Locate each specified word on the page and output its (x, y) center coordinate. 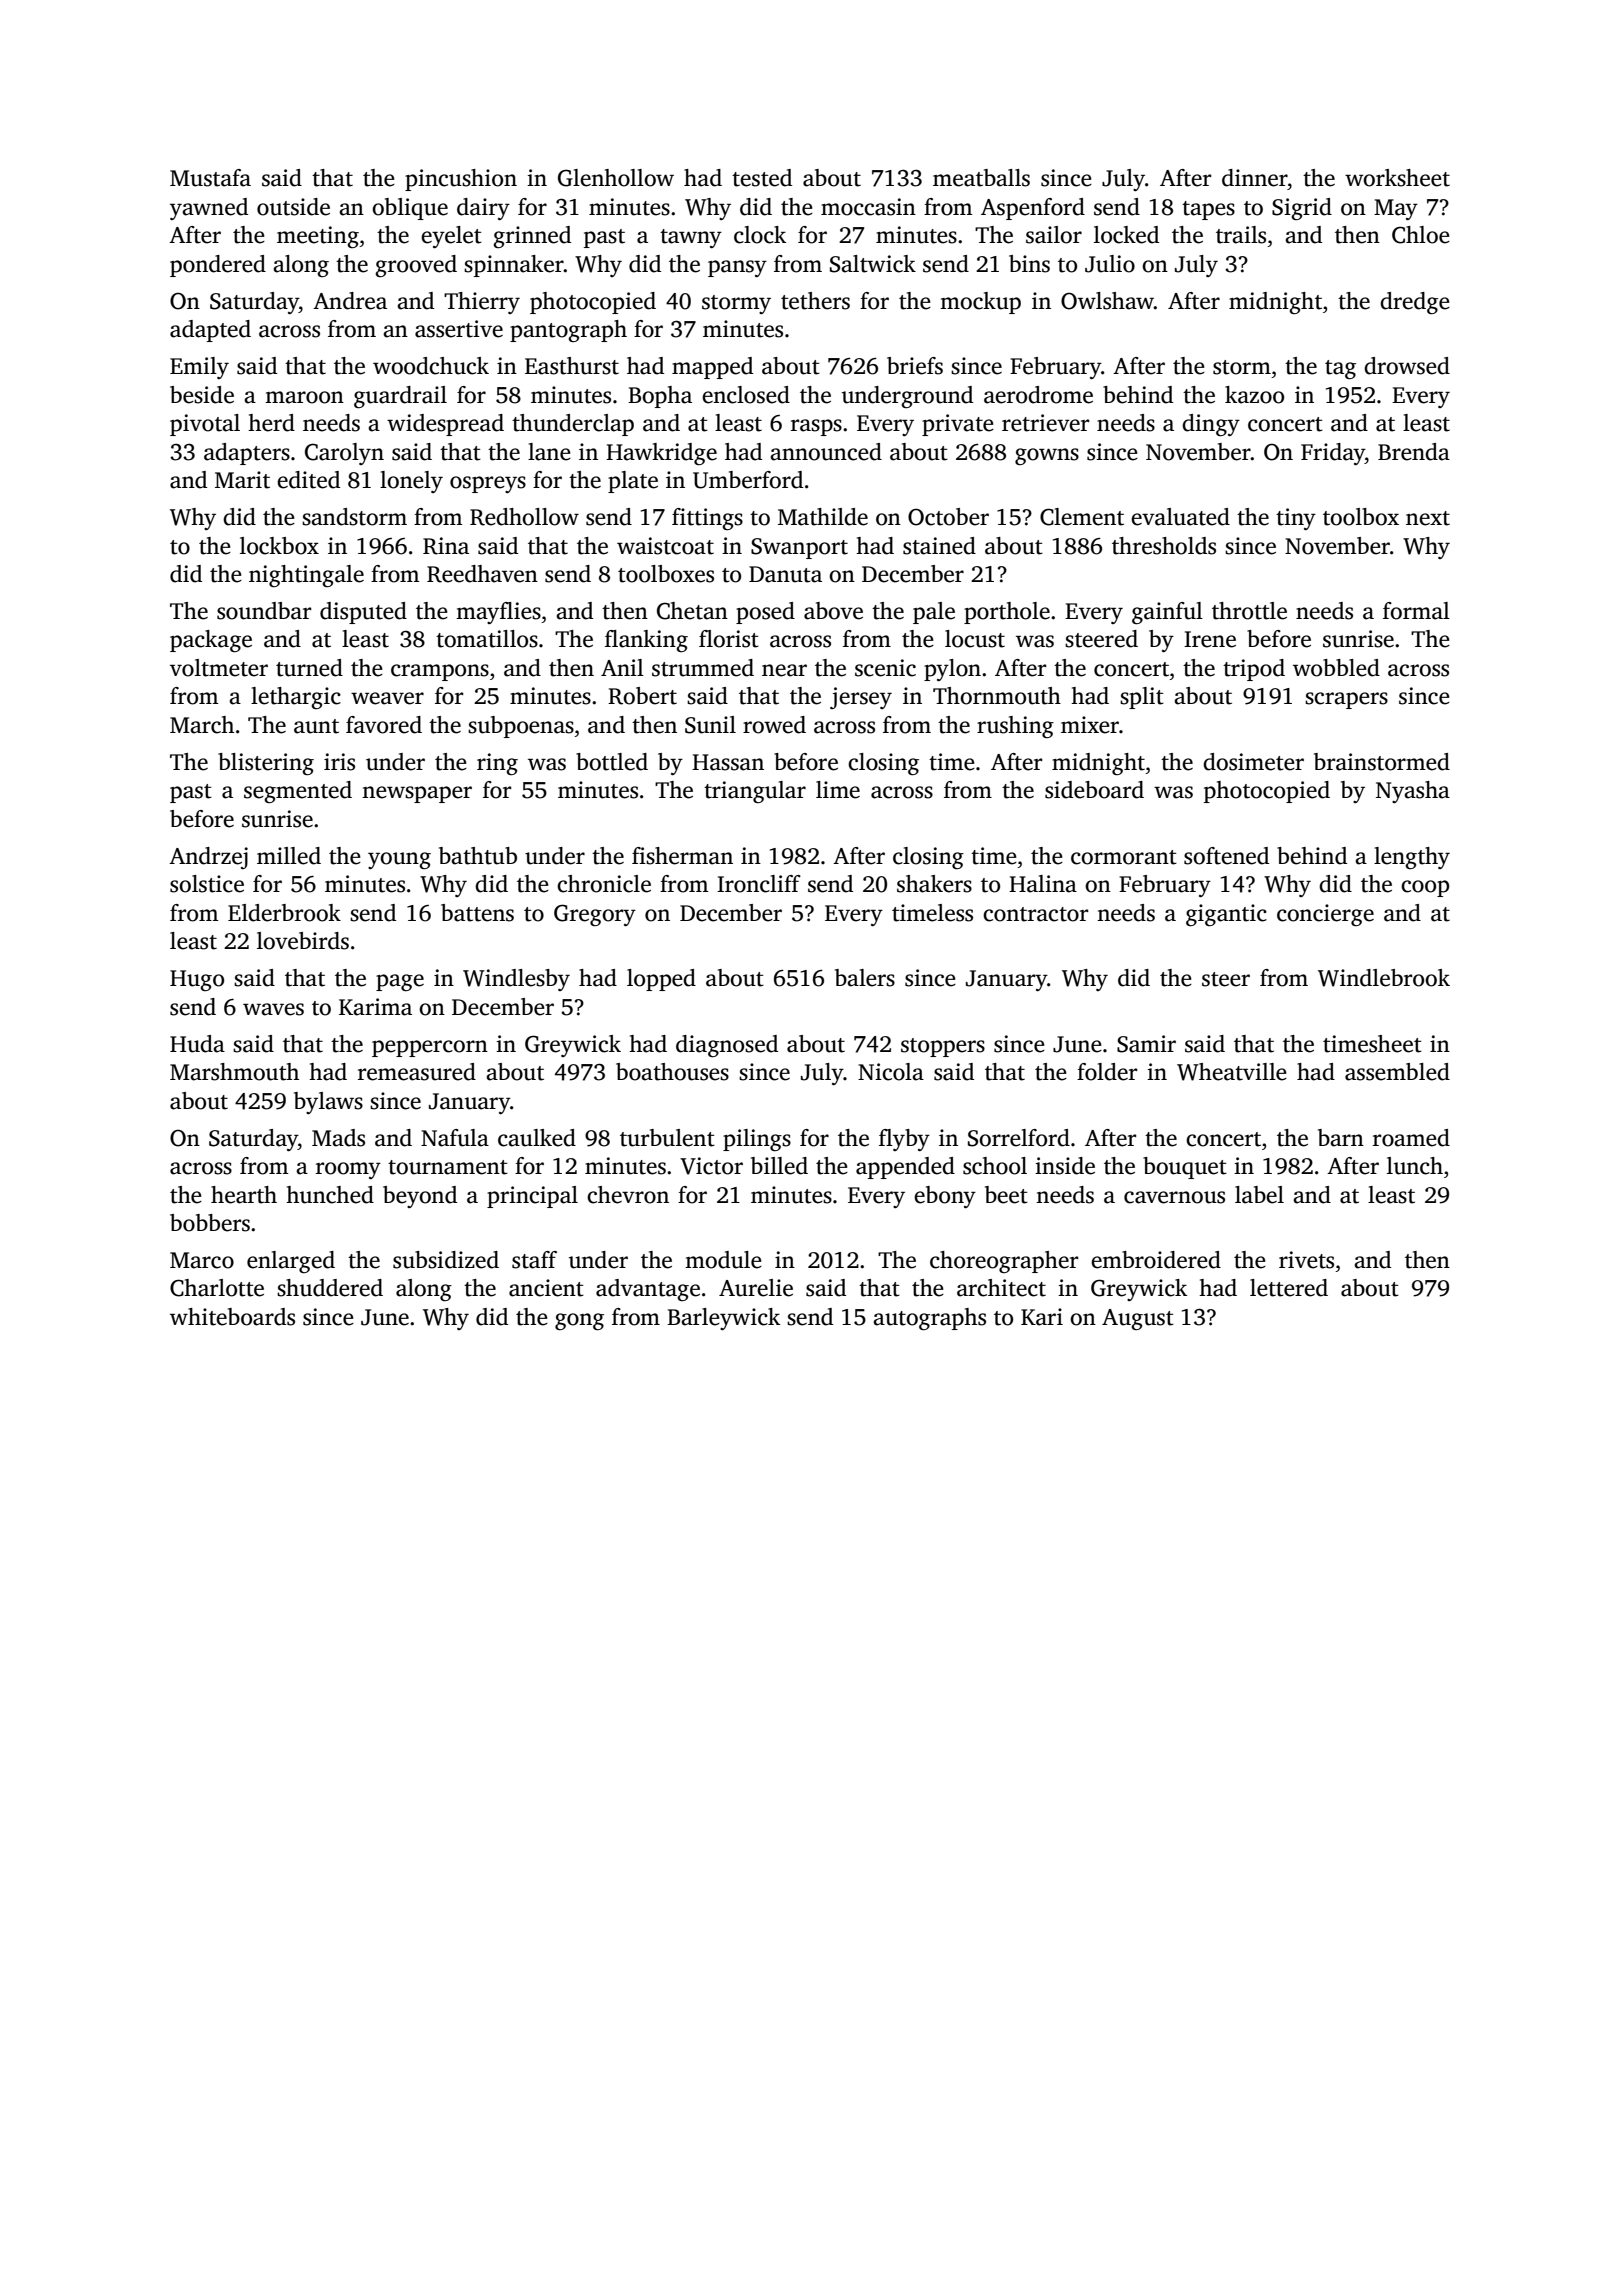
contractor (1035, 914)
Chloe (1421, 235)
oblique (410, 209)
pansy (737, 268)
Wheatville (1232, 1072)
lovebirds (303, 941)
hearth (244, 1195)
